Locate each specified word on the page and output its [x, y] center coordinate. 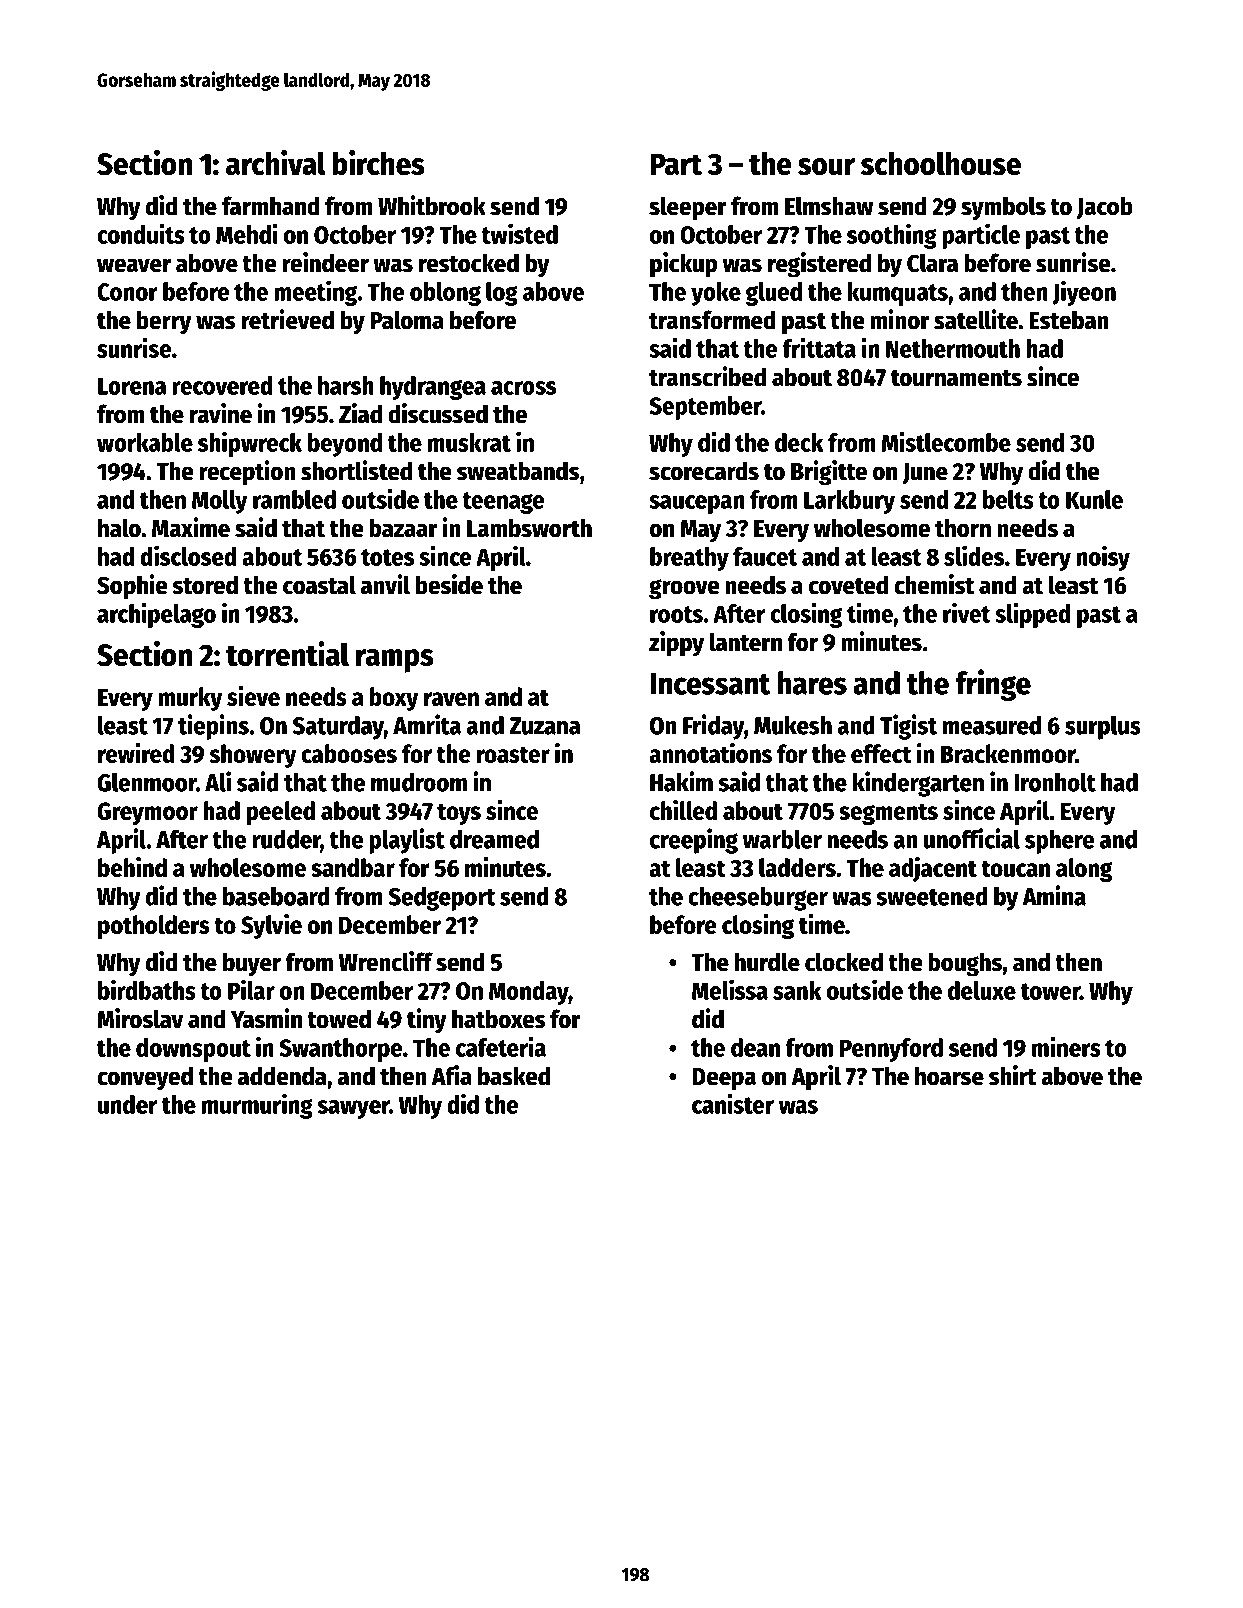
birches [379, 163]
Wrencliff [386, 961]
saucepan [697, 504]
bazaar [403, 528]
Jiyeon [1084, 293]
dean [755, 1047]
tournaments [956, 378]
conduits [141, 233]
